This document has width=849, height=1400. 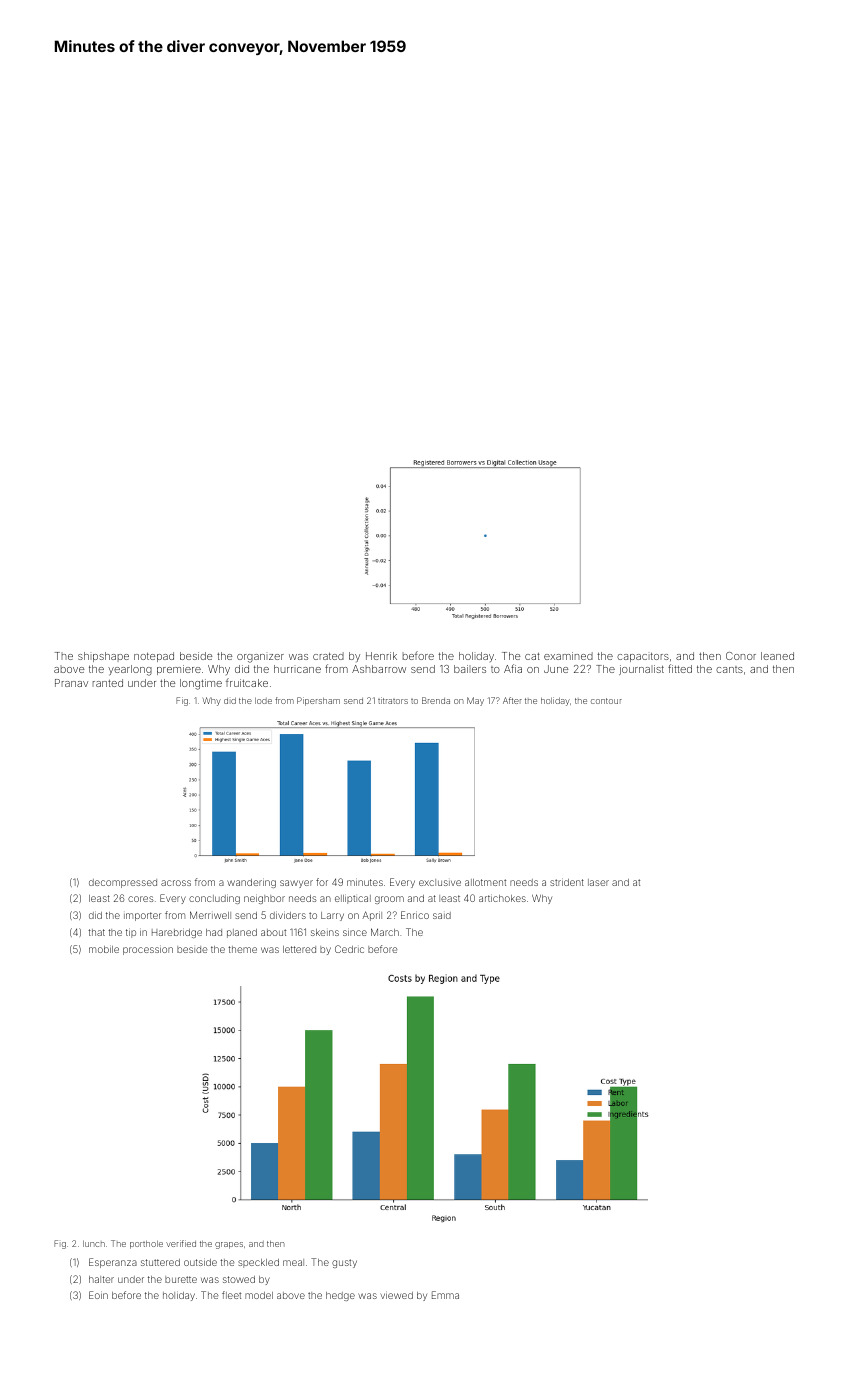 I want to click on tip, so click(x=131, y=933).
